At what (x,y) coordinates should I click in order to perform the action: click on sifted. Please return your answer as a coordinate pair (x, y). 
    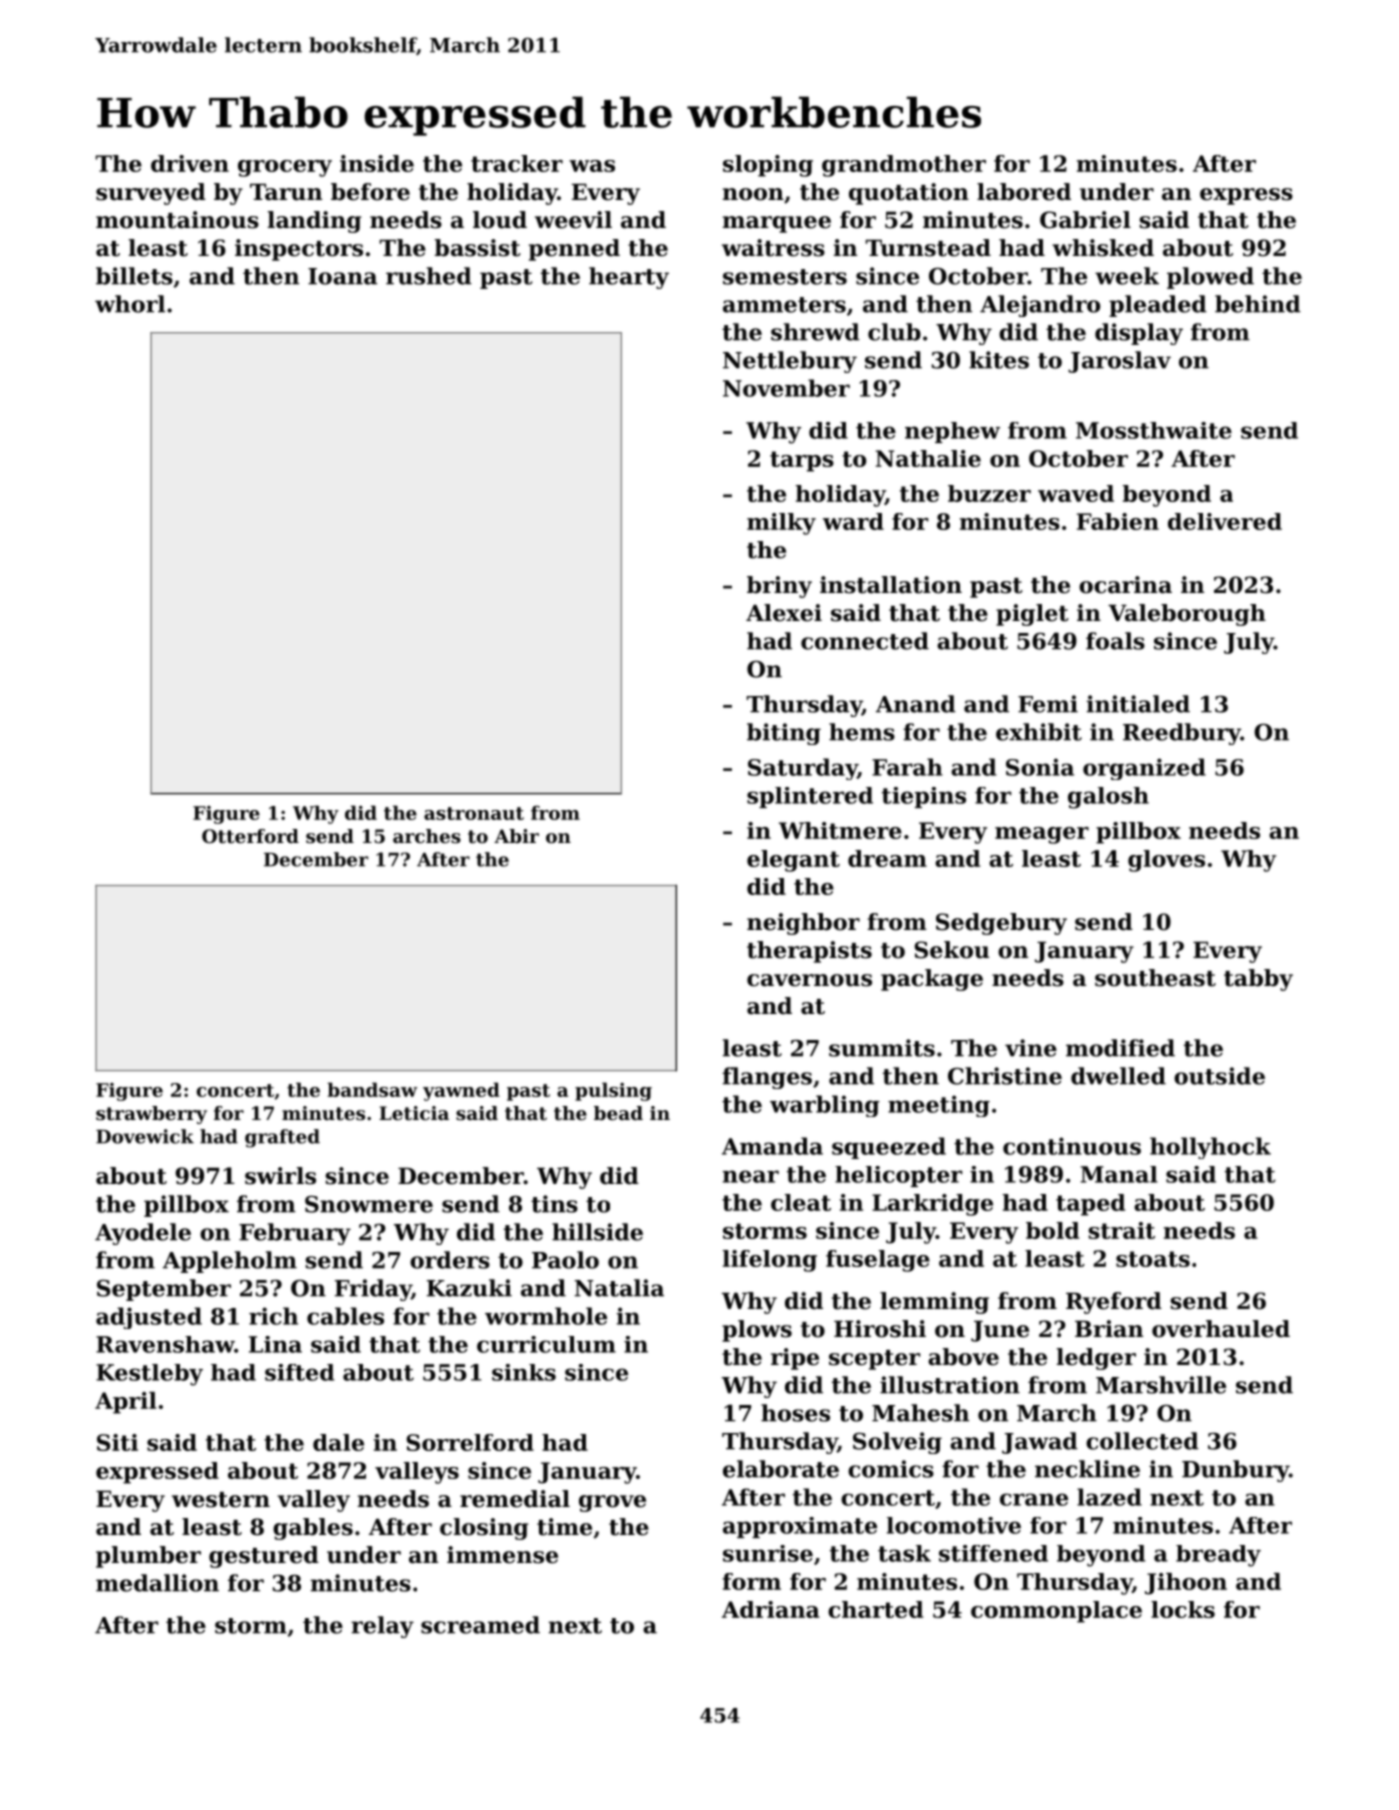
    Looking at the image, I should click on (300, 1372).
